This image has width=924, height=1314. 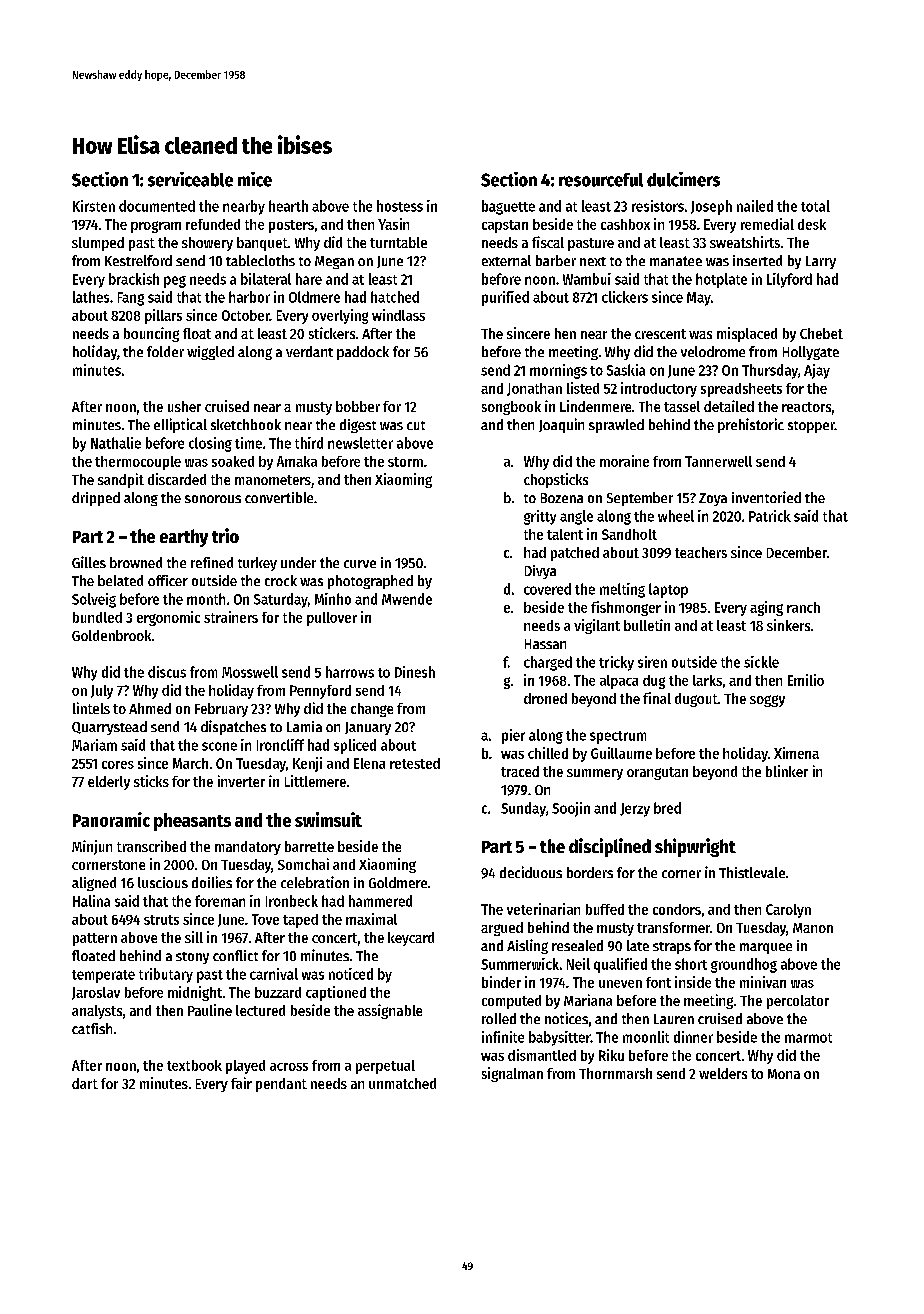 What do you see at coordinates (85, 1083) in the image?
I see `dart` at bounding box center [85, 1083].
